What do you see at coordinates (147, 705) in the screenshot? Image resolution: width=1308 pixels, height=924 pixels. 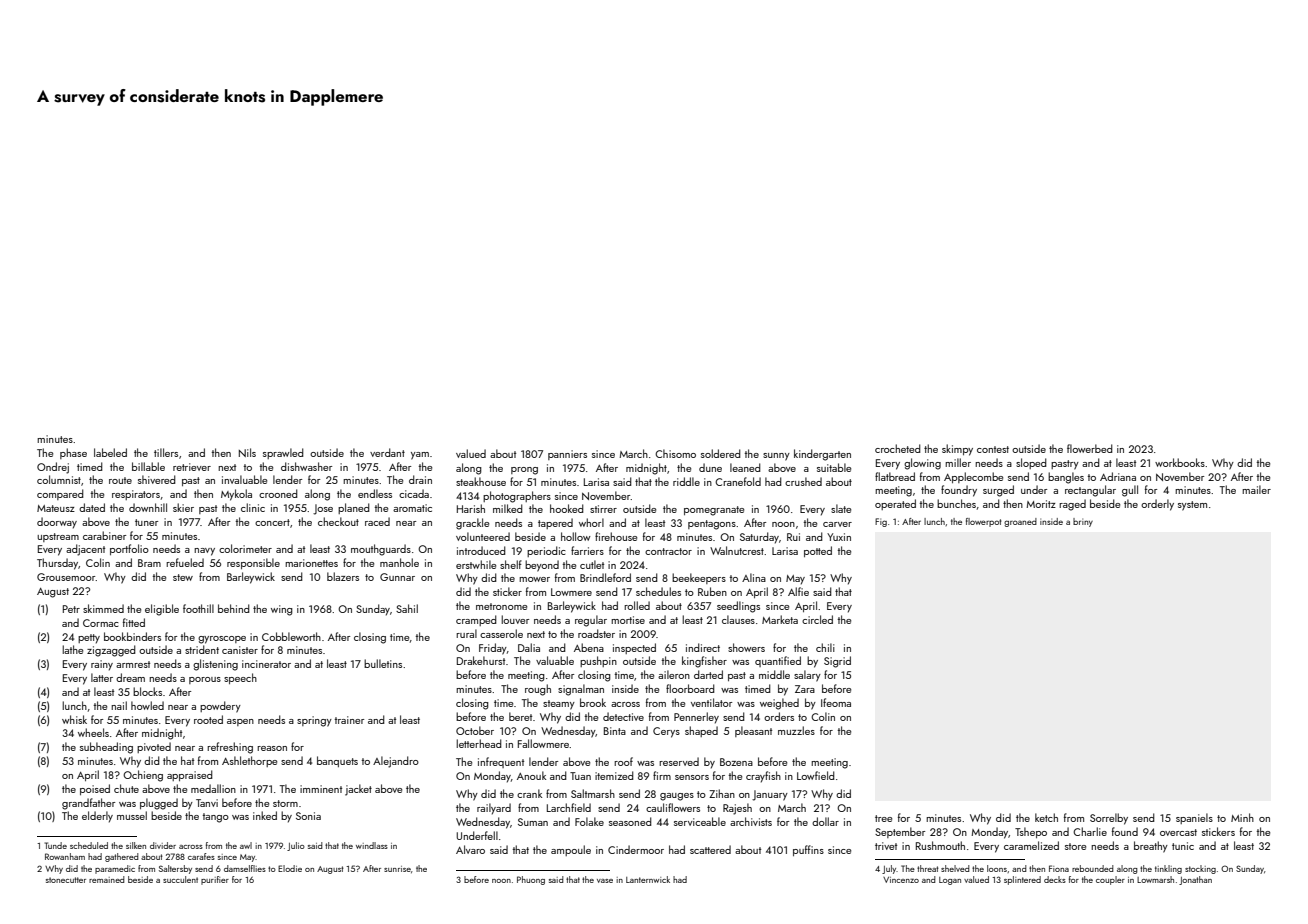 I see `howled` at bounding box center [147, 705].
